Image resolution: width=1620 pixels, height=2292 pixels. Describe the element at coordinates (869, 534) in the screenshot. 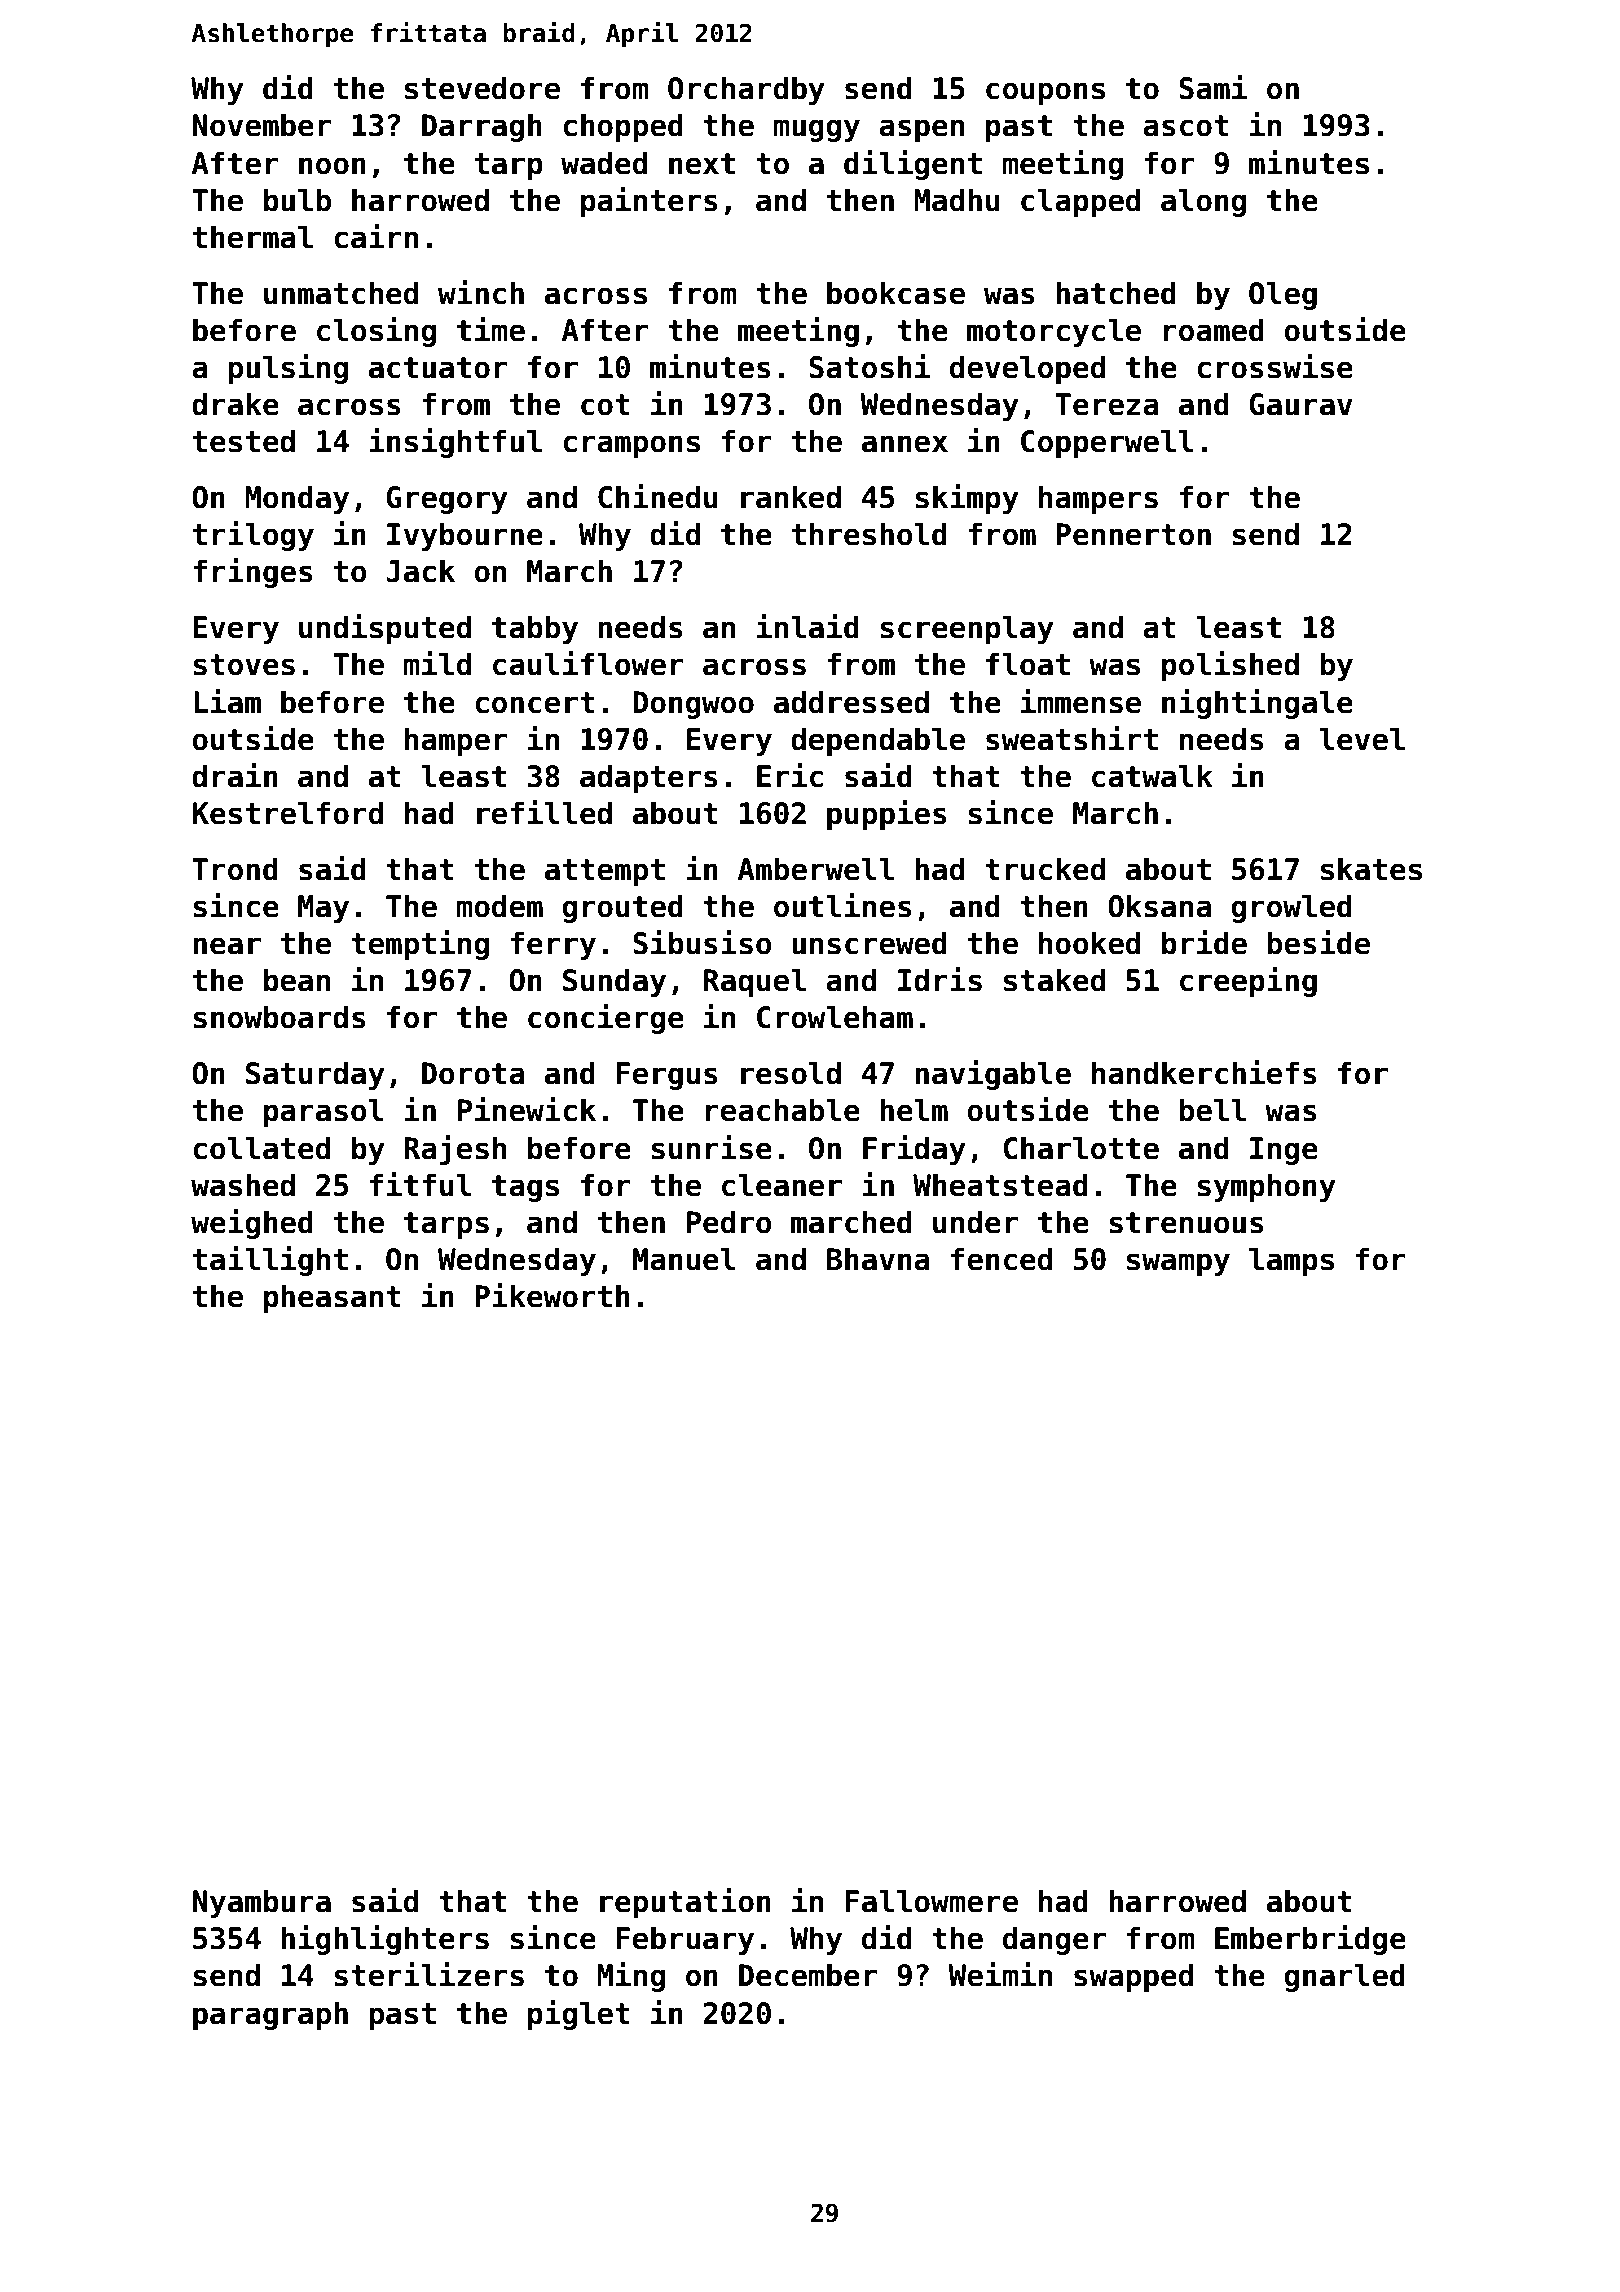

I see `threshold` at that location.
